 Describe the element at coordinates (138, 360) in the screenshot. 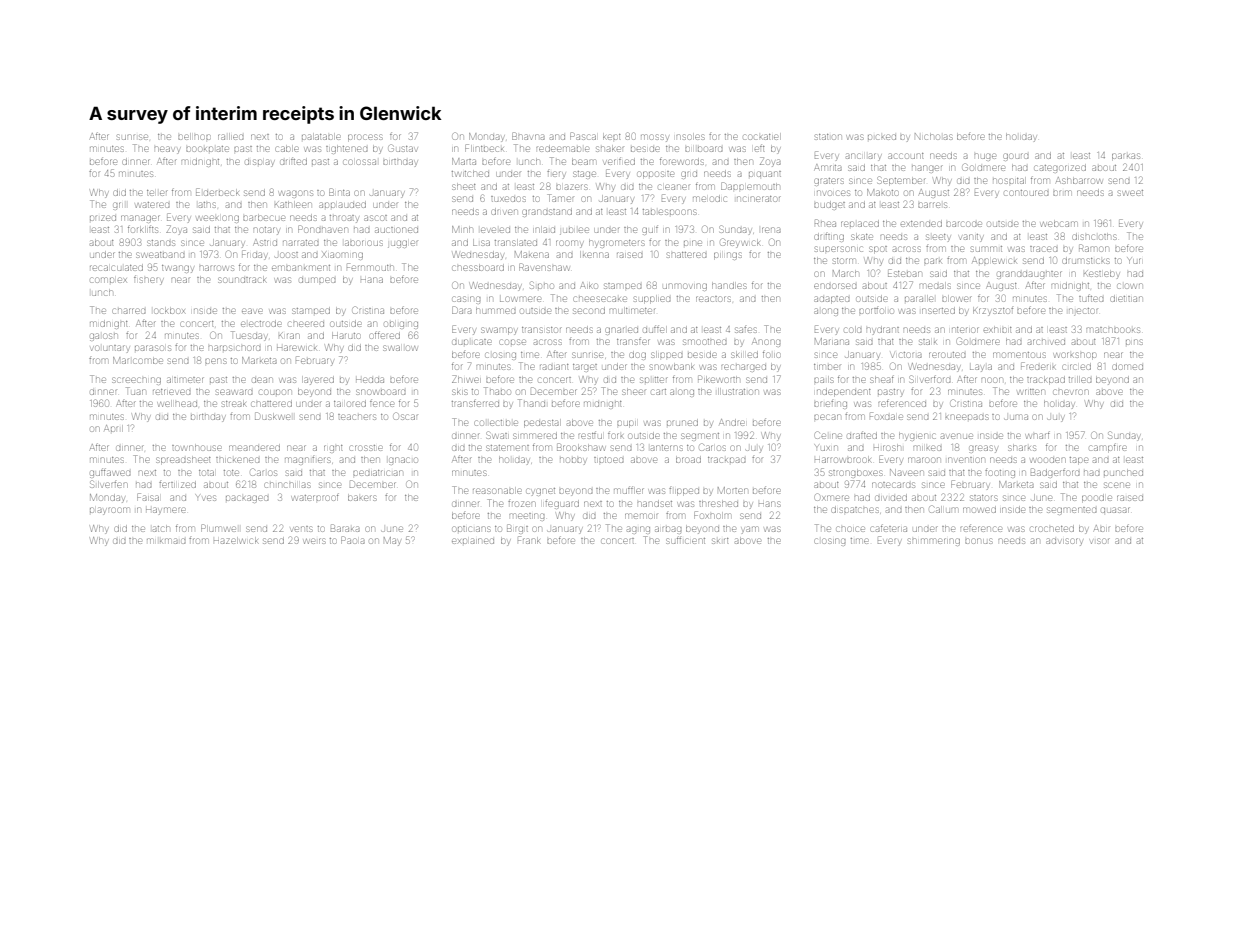

I see `Marlcombe` at that location.
